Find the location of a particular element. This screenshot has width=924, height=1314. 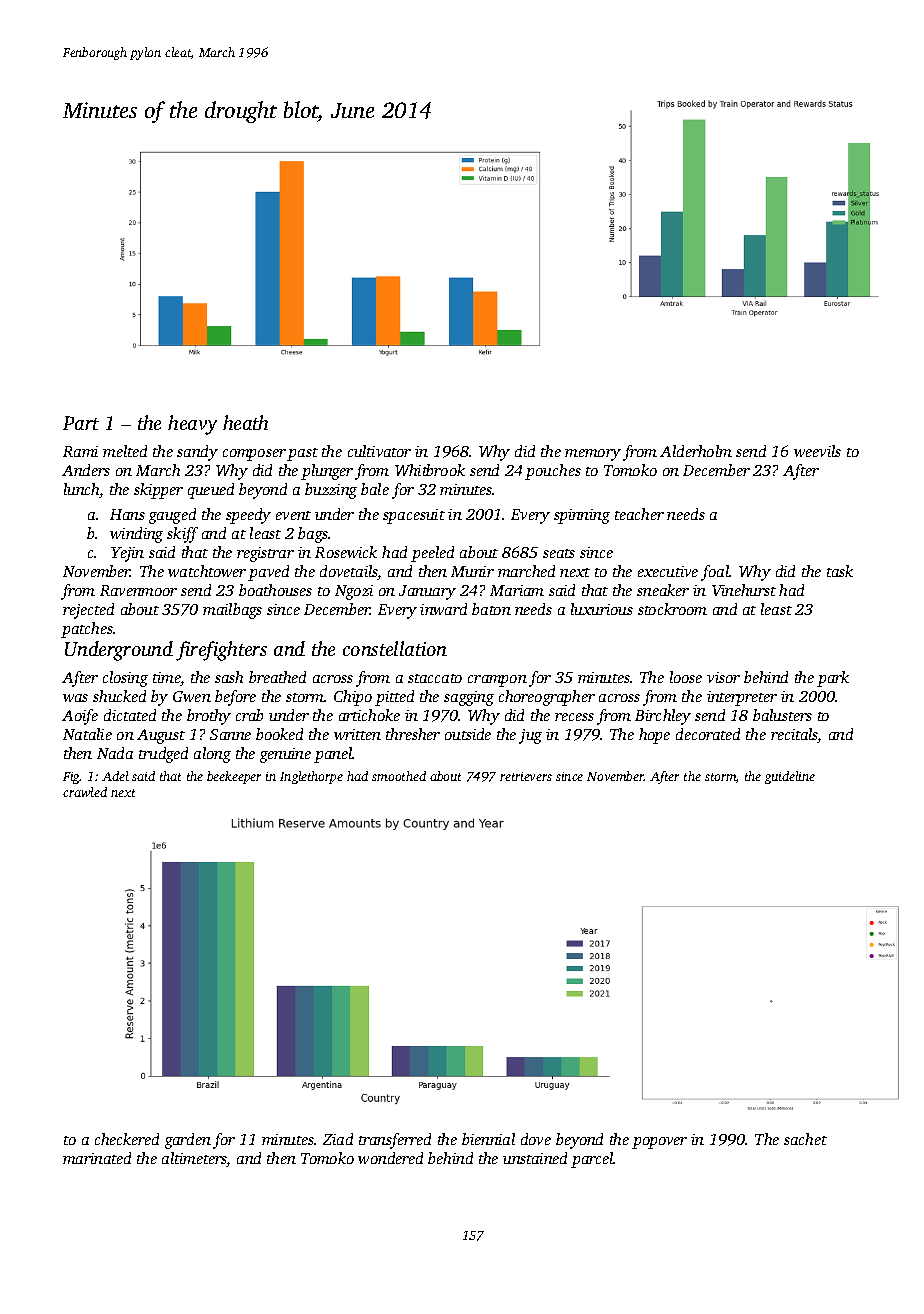

foal is located at coordinates (715, 573).
